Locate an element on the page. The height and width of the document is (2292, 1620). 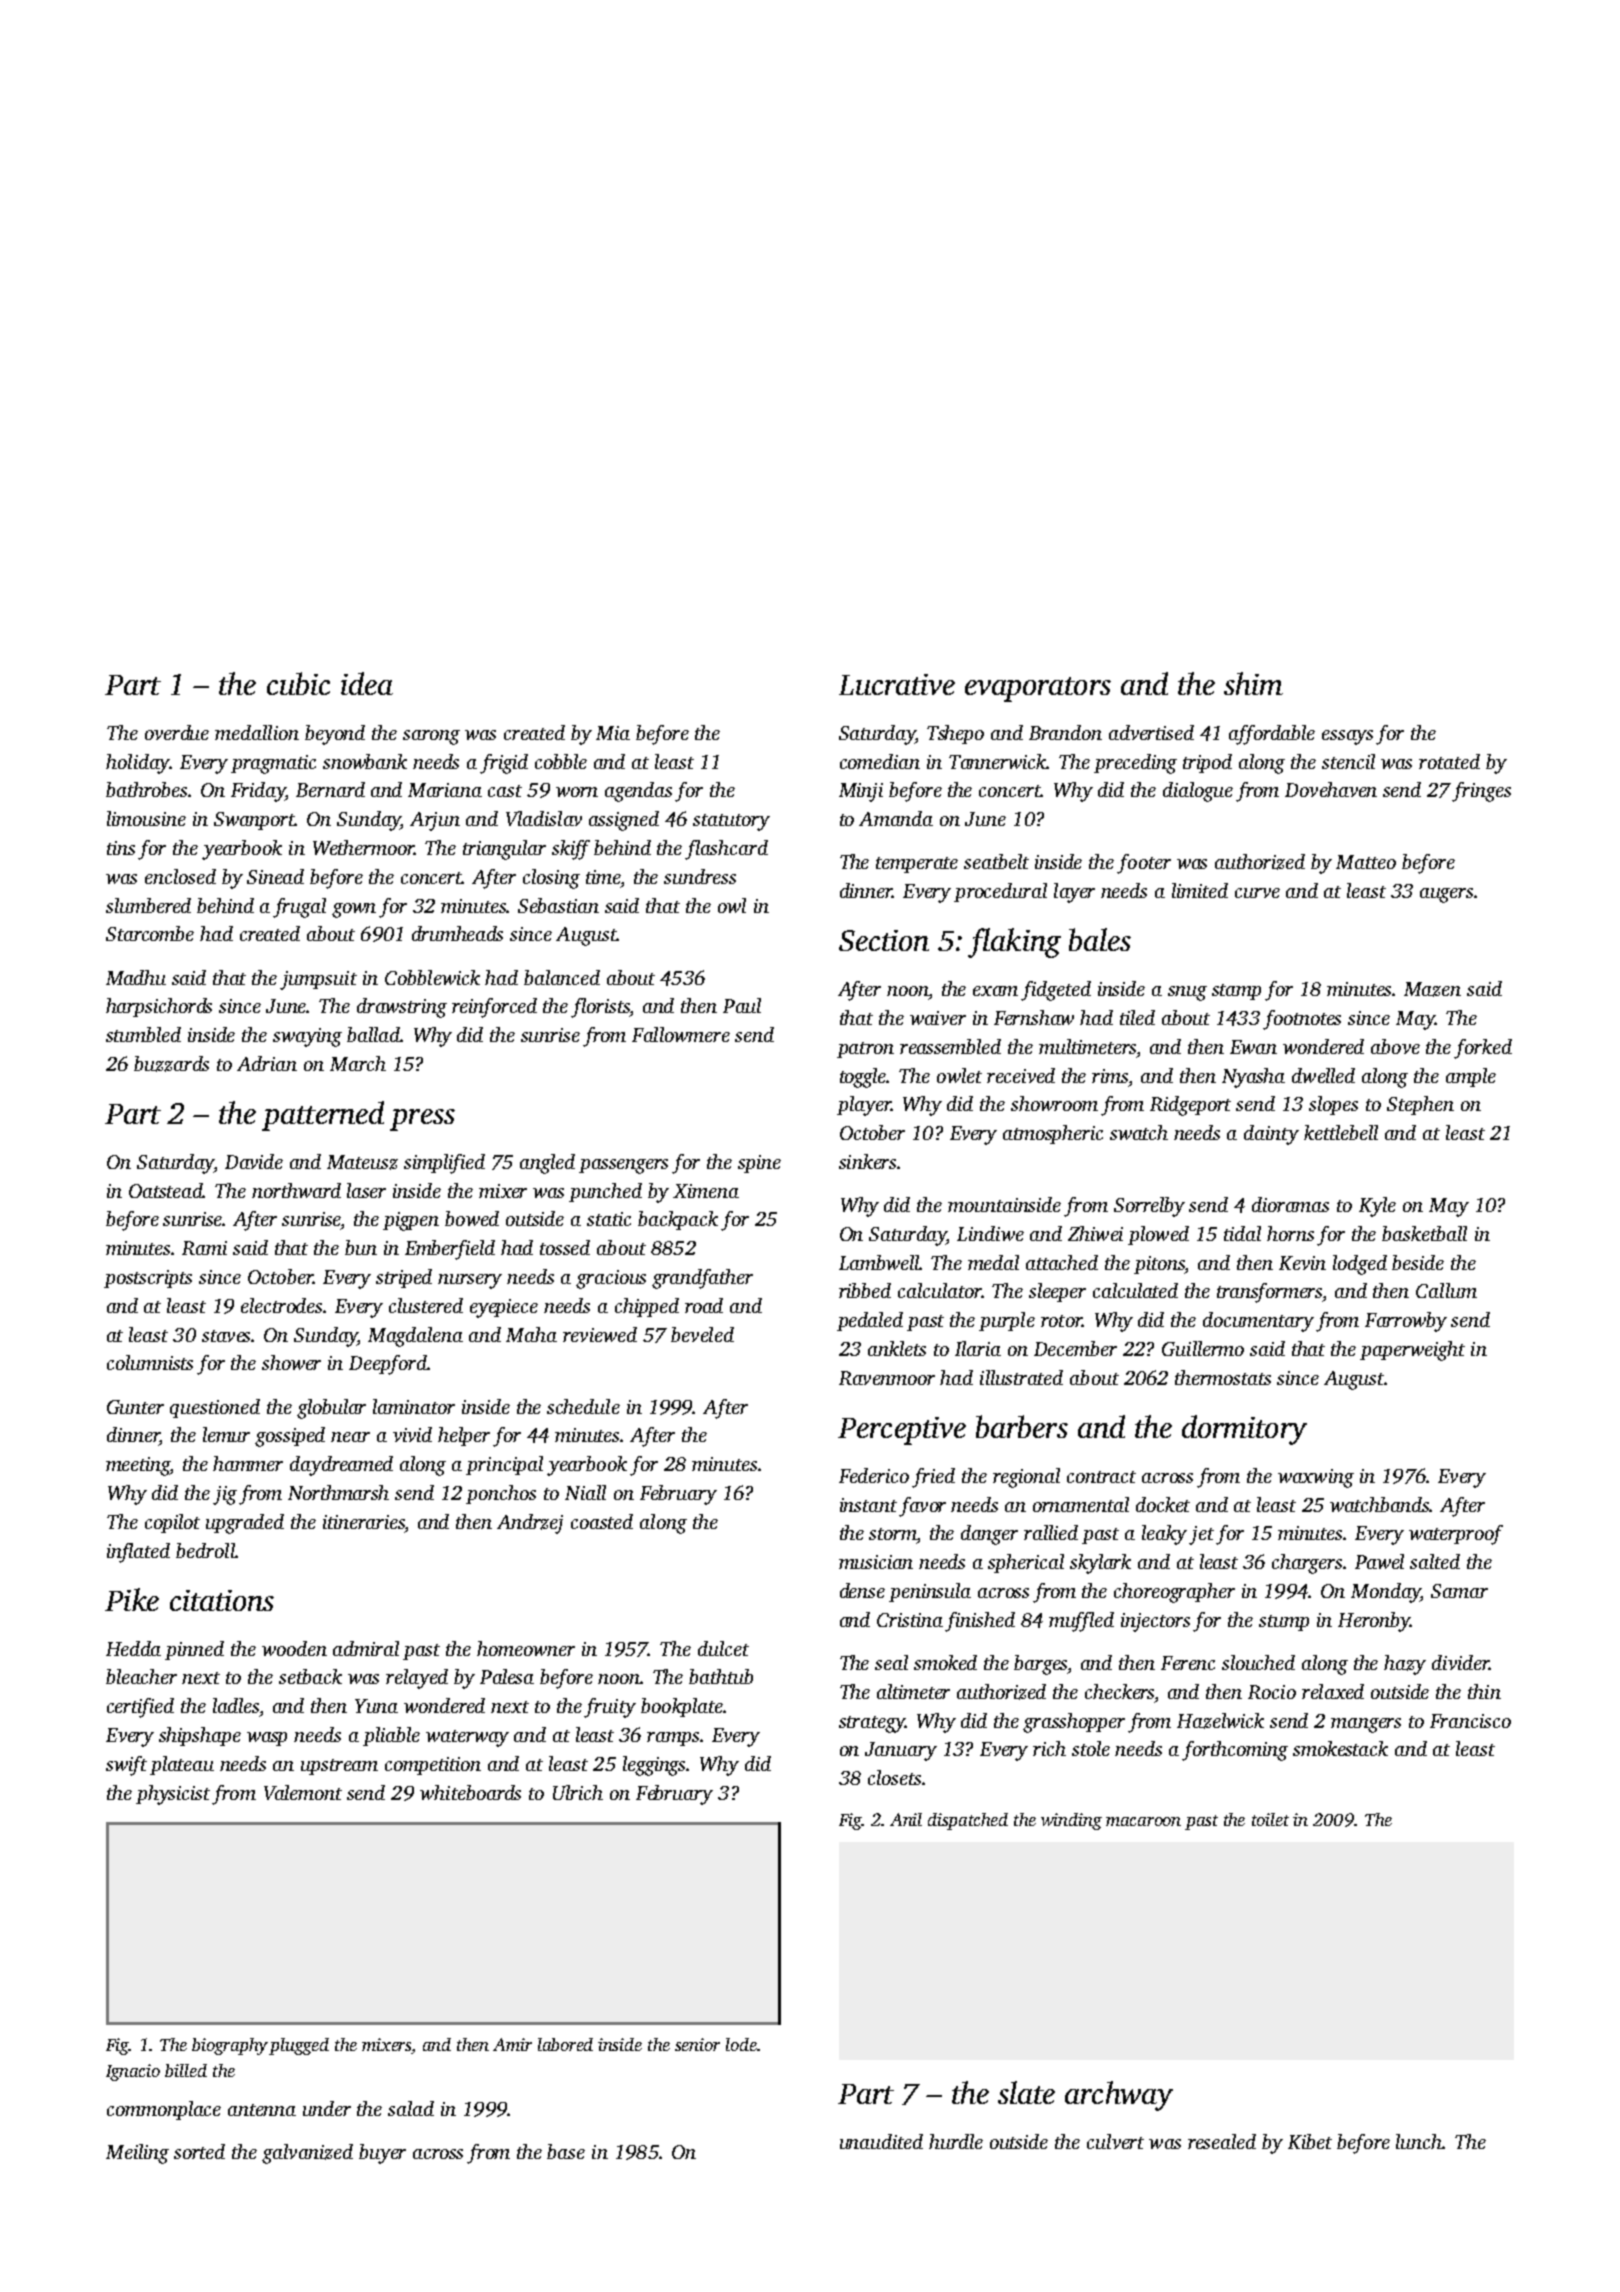
toggle is located at coordinates (863, 1078).
